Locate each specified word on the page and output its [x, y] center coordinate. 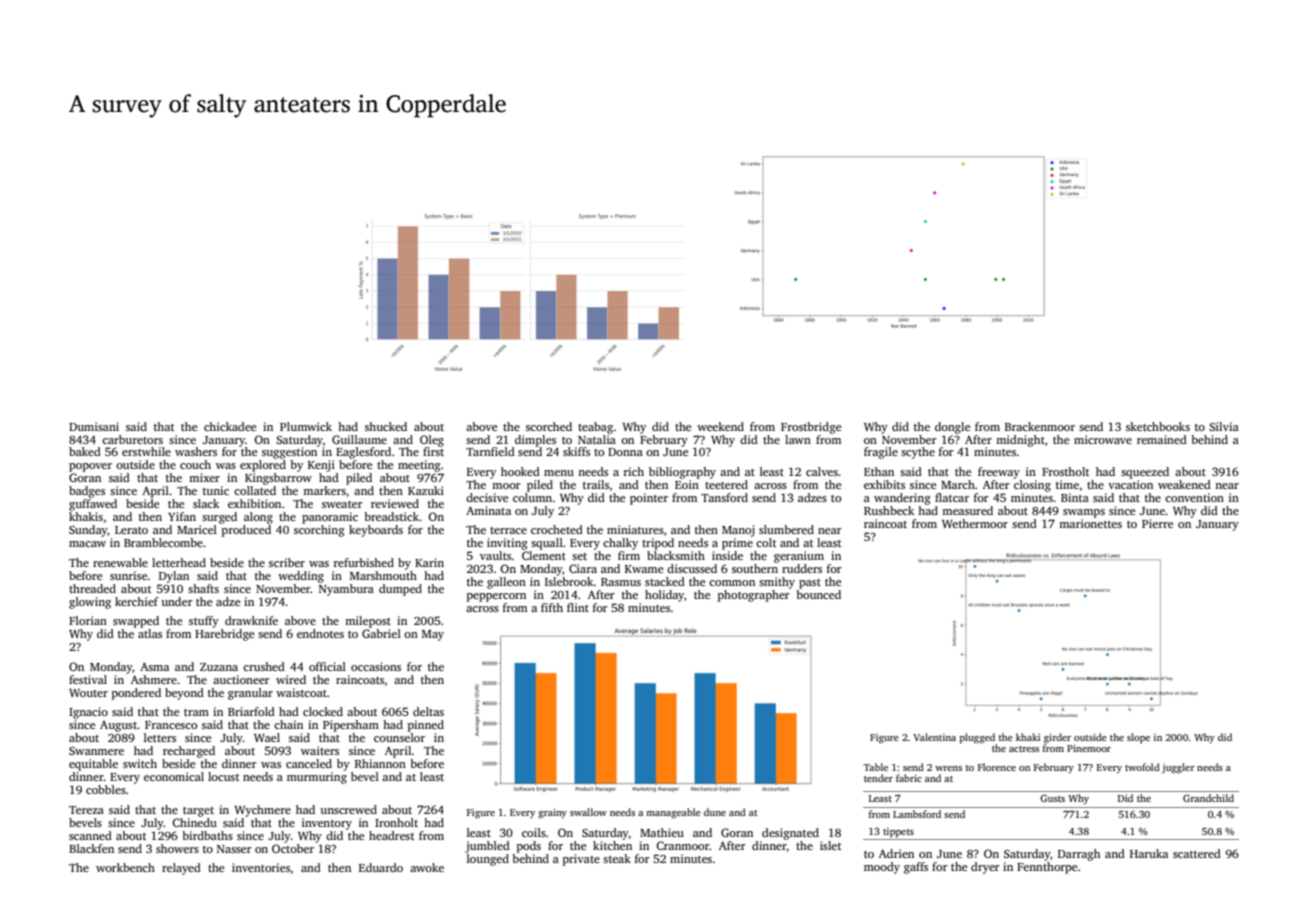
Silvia [1224, 426]
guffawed [93, 505]
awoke [427, 867]
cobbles [106, 789]
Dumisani [94, 426]
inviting [507, 544]
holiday [664, 596]
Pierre [1157, 523]
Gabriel [381, 633]
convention [1194, 497]
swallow [588, 812]
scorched [549, 426]
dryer [985, 868]
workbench [125, 867]
